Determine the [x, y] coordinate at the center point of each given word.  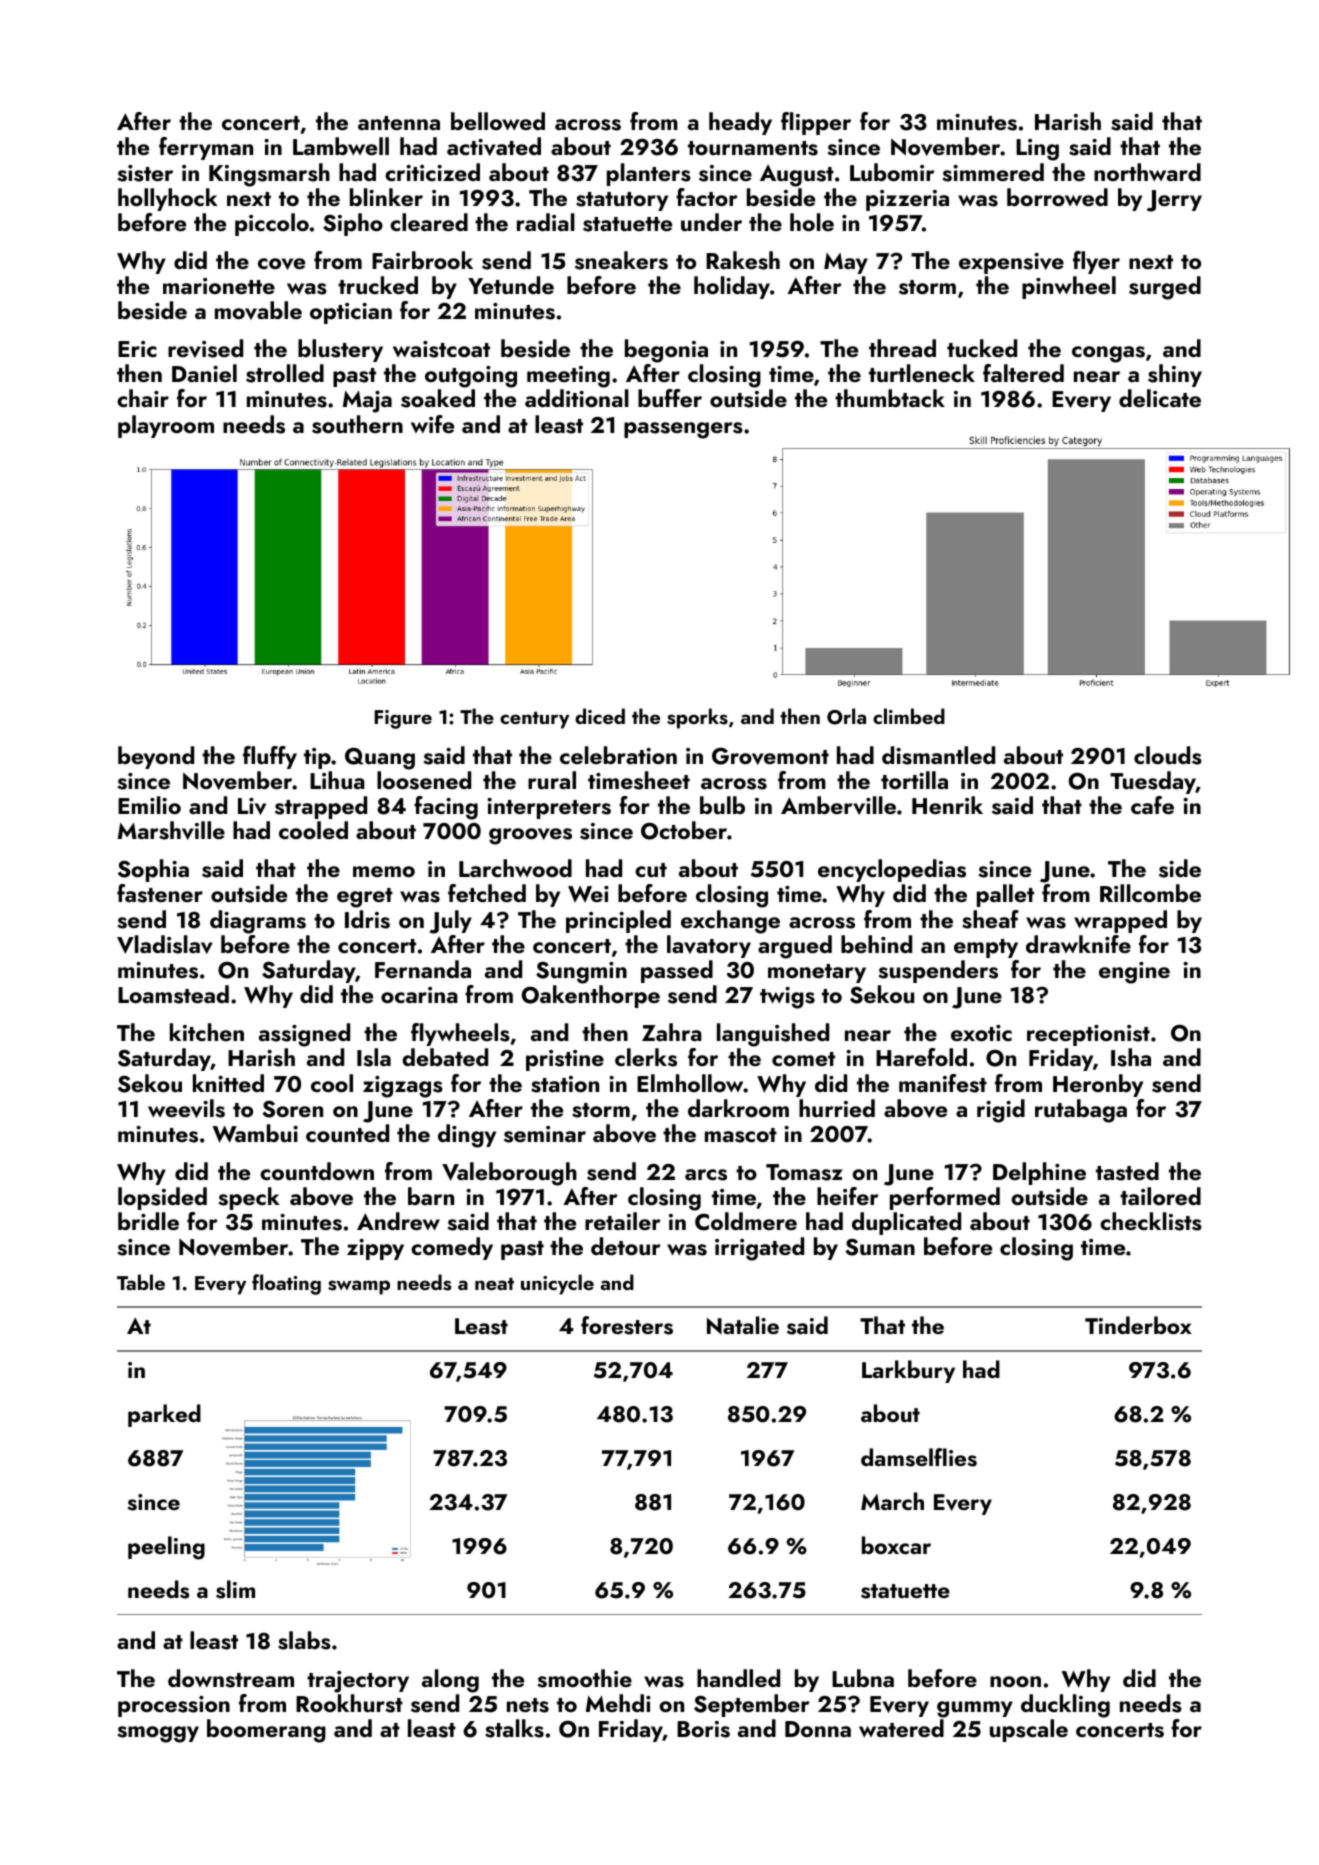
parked [164, 1415]
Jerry [1174, 201]
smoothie [584, 1678]
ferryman [206, 148]
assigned [304, 1035]
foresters [627, 1325]
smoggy [158, 1734]
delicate [1160, 398]
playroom [166, 426]
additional [577, 398]
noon [1015, 1681]
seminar [545, 1134]
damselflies [919, 1457]
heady [740, 123]
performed [945, 1198]
